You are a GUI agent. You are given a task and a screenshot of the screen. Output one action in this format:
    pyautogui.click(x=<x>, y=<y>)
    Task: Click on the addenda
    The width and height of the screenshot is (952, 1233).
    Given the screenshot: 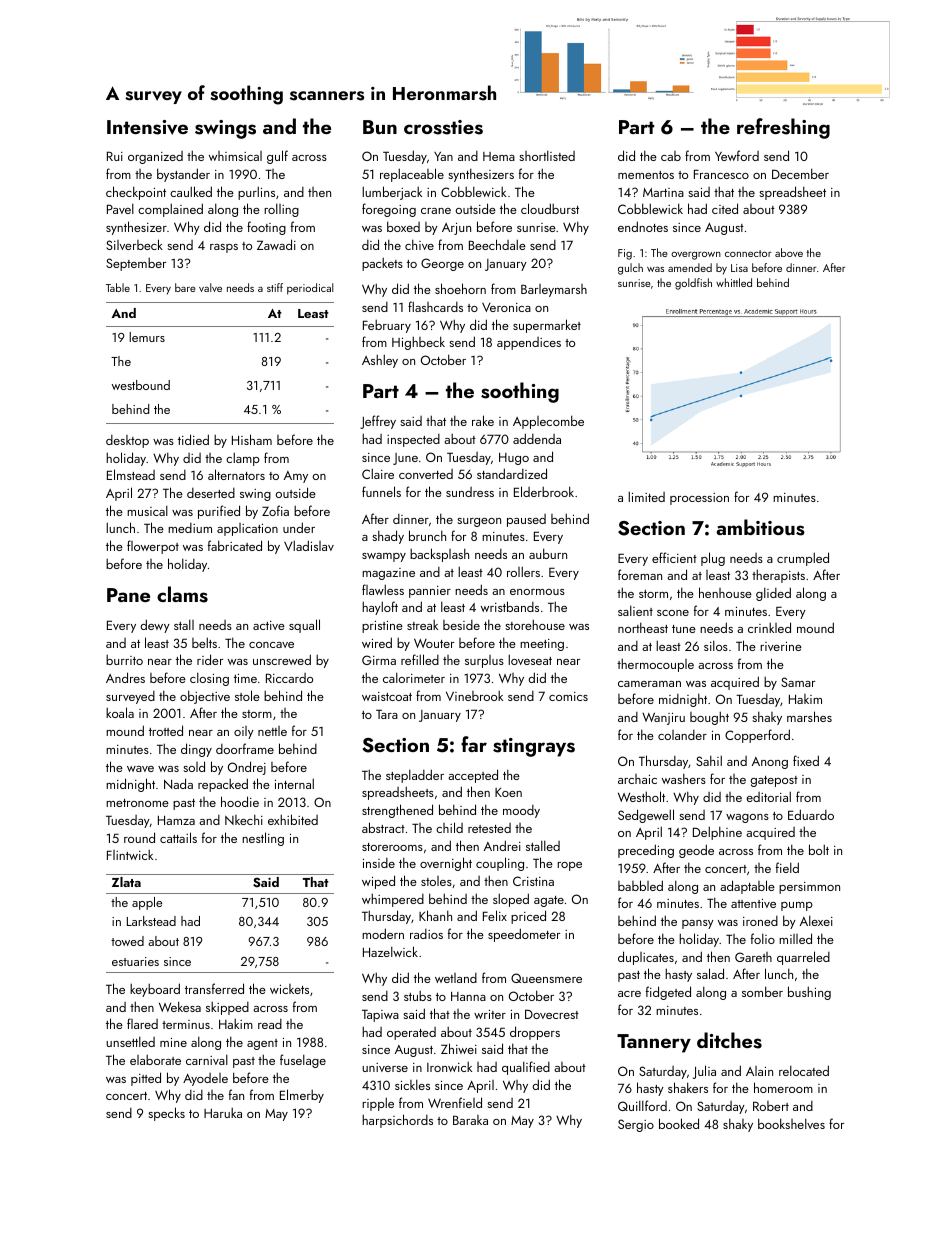 What is the action you would take?
    pyautogui.click(x=537, y=438)
